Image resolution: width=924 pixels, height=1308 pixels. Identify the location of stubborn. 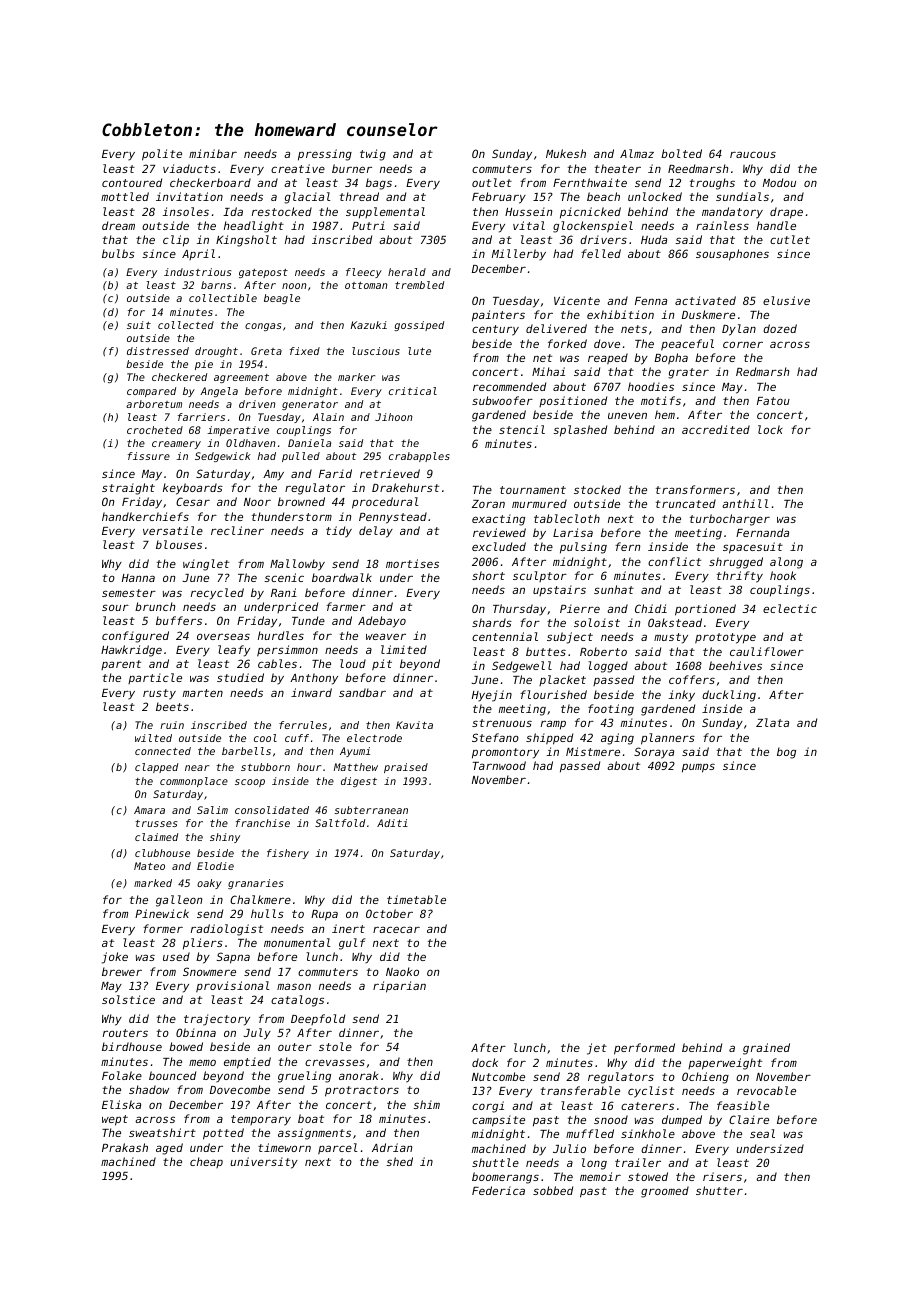
(265, 767).
